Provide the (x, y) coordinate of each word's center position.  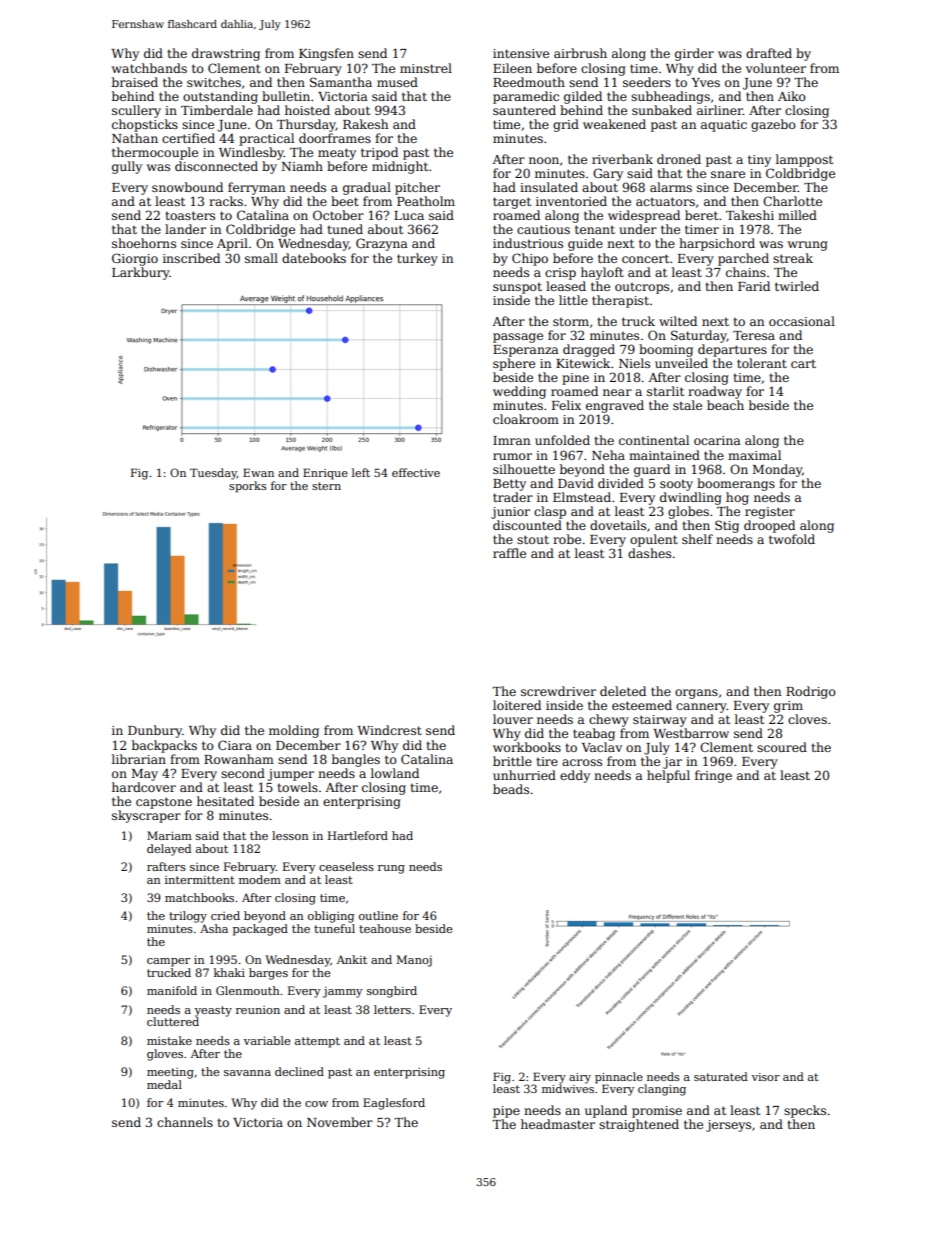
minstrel (426, 68)
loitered (517, 705)
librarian (139, 759)
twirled (797, 286)
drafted (769, 53)
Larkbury (140, 273)
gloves (165, 1055)
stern (326, 486)
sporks (247, 487)
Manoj (414, 961)
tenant (595, 229)
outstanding (220, 97)
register (770, 513)
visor (766, 1077)
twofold (792, 539)
